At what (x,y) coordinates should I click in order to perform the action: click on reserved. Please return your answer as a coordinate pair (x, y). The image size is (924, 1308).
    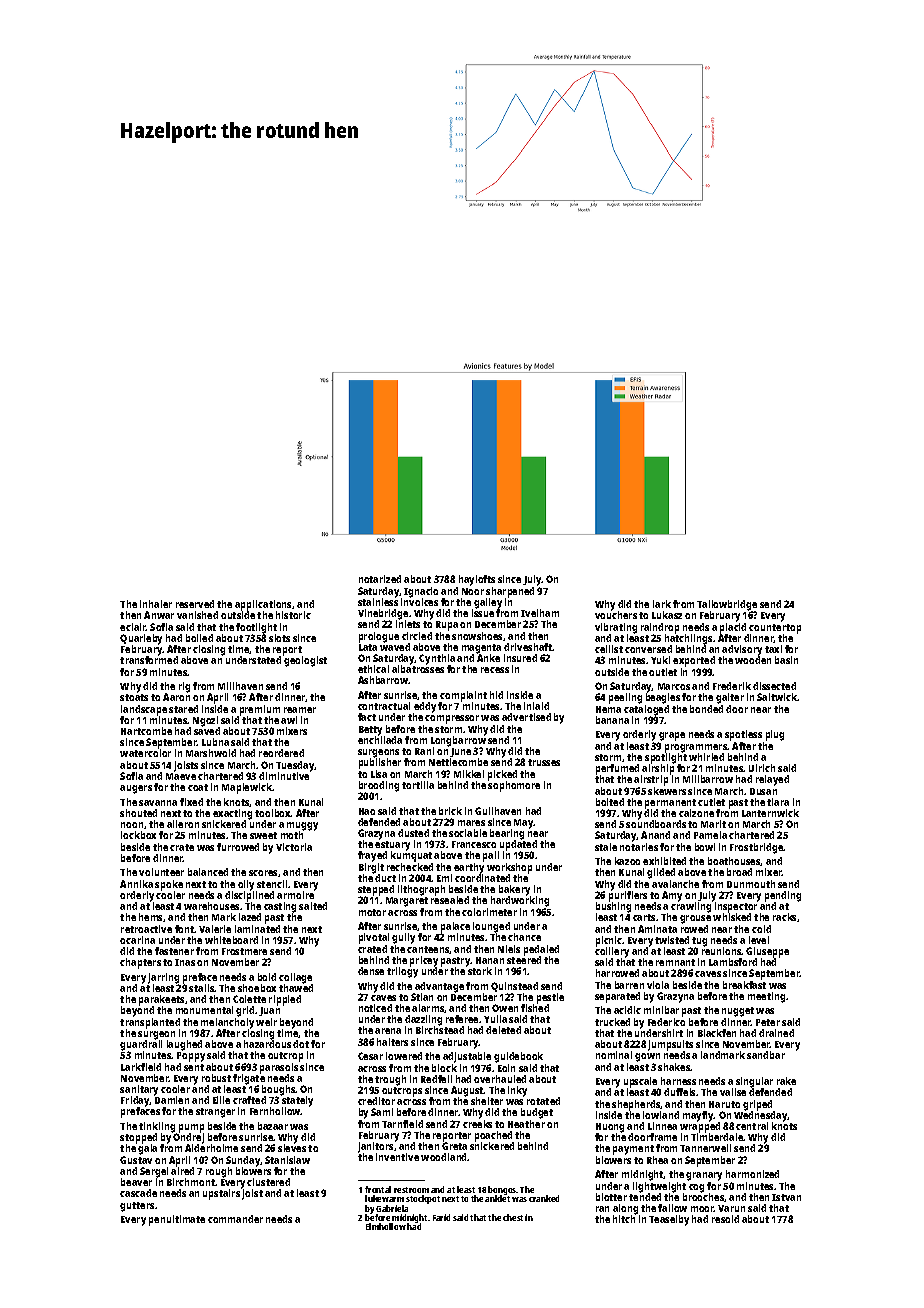
    Looking at the image, I should click on (195, 604).
